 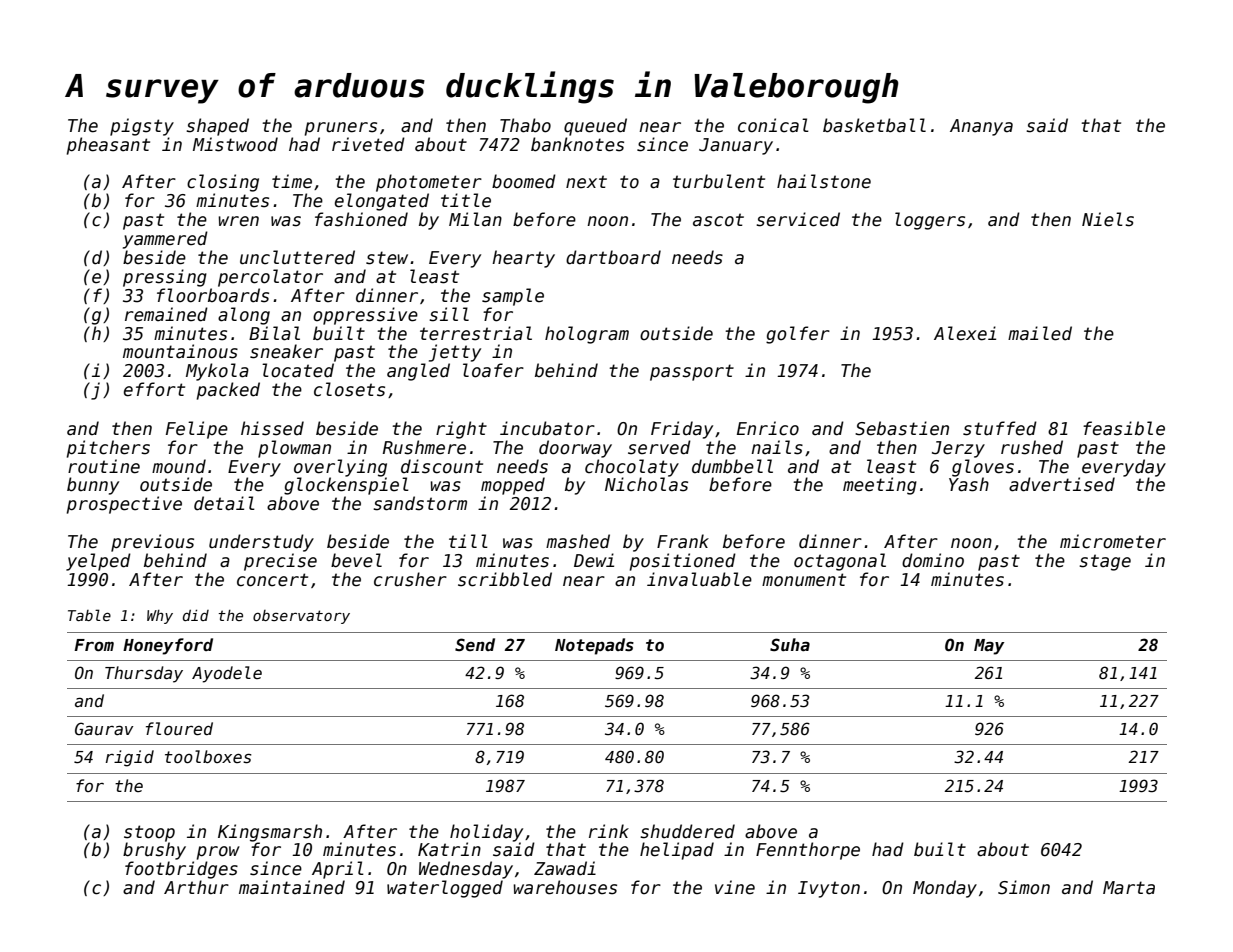 What do you see at coordinates (989, 647) in the page?
I see `May` at bounding box center [989, 647].
